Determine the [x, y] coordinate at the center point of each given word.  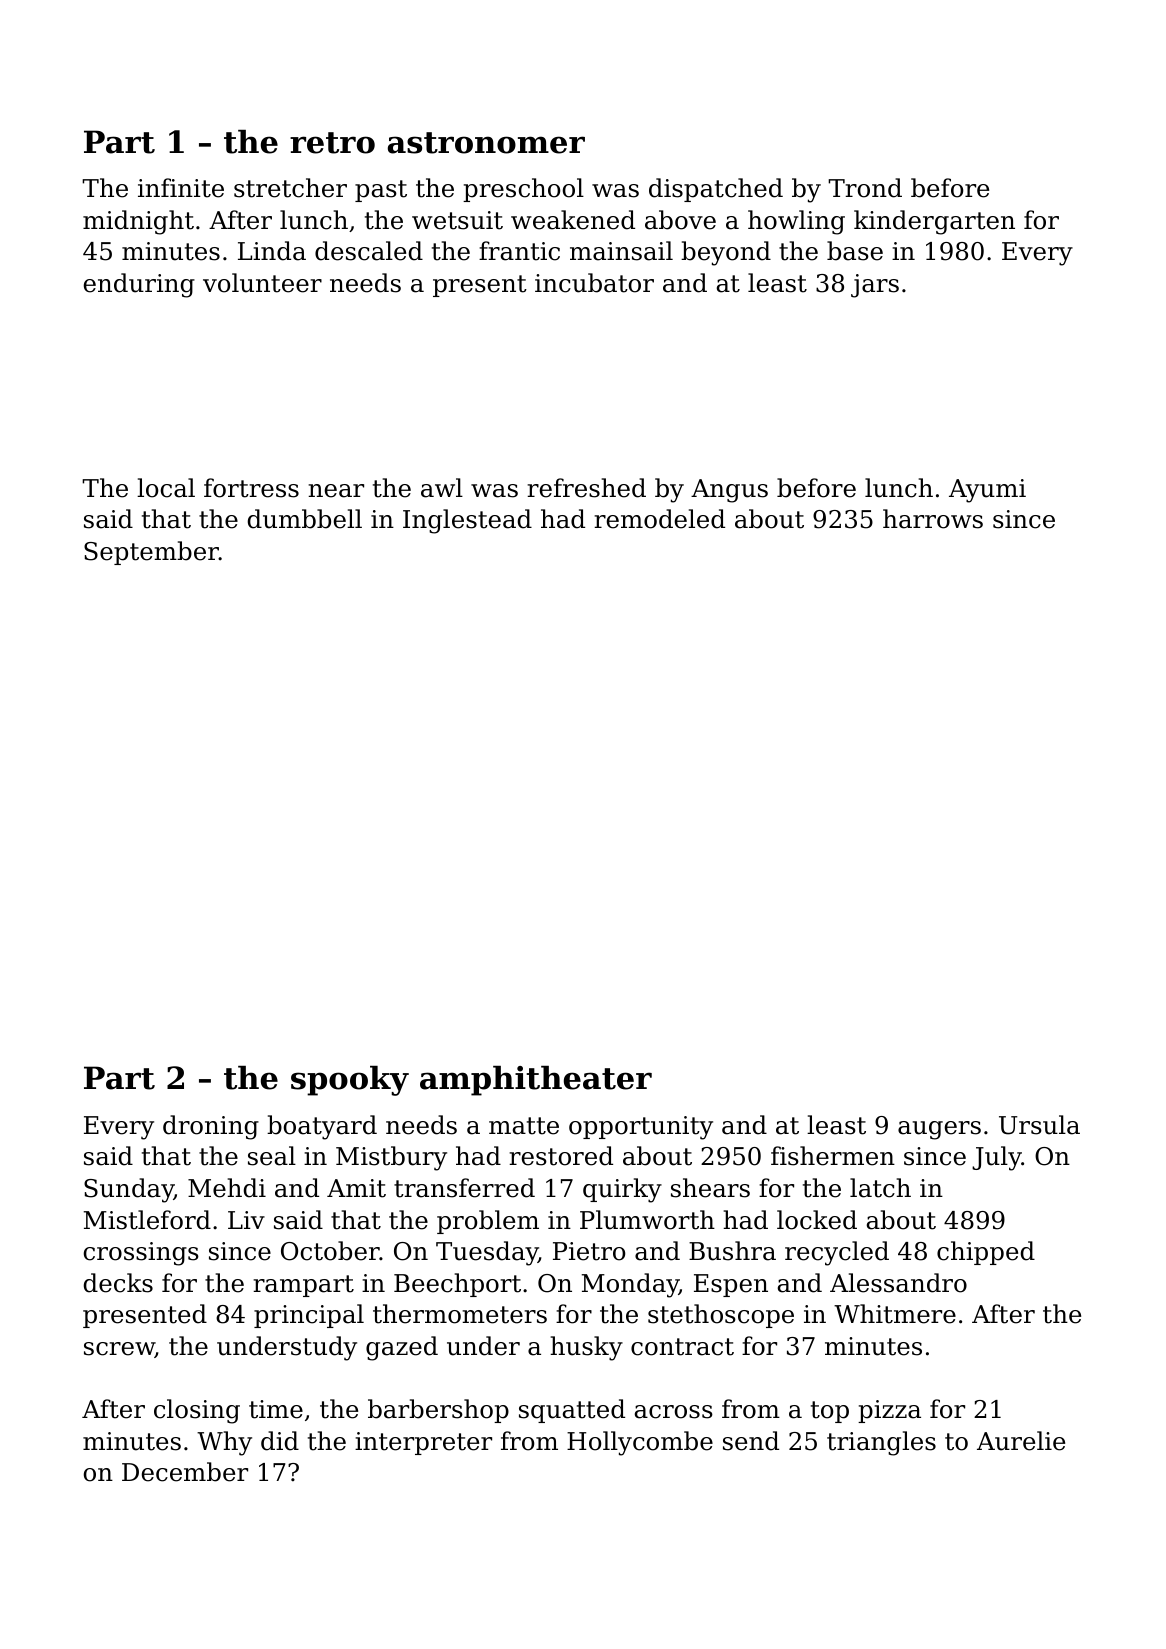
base [855, 251]
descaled [369, 251]
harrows [933, 519]
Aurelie [1021, 1441]
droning [211, 1127]
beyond [726, 253]
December [185, 1472]
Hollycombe [640, 1443]
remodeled [659, 519]
